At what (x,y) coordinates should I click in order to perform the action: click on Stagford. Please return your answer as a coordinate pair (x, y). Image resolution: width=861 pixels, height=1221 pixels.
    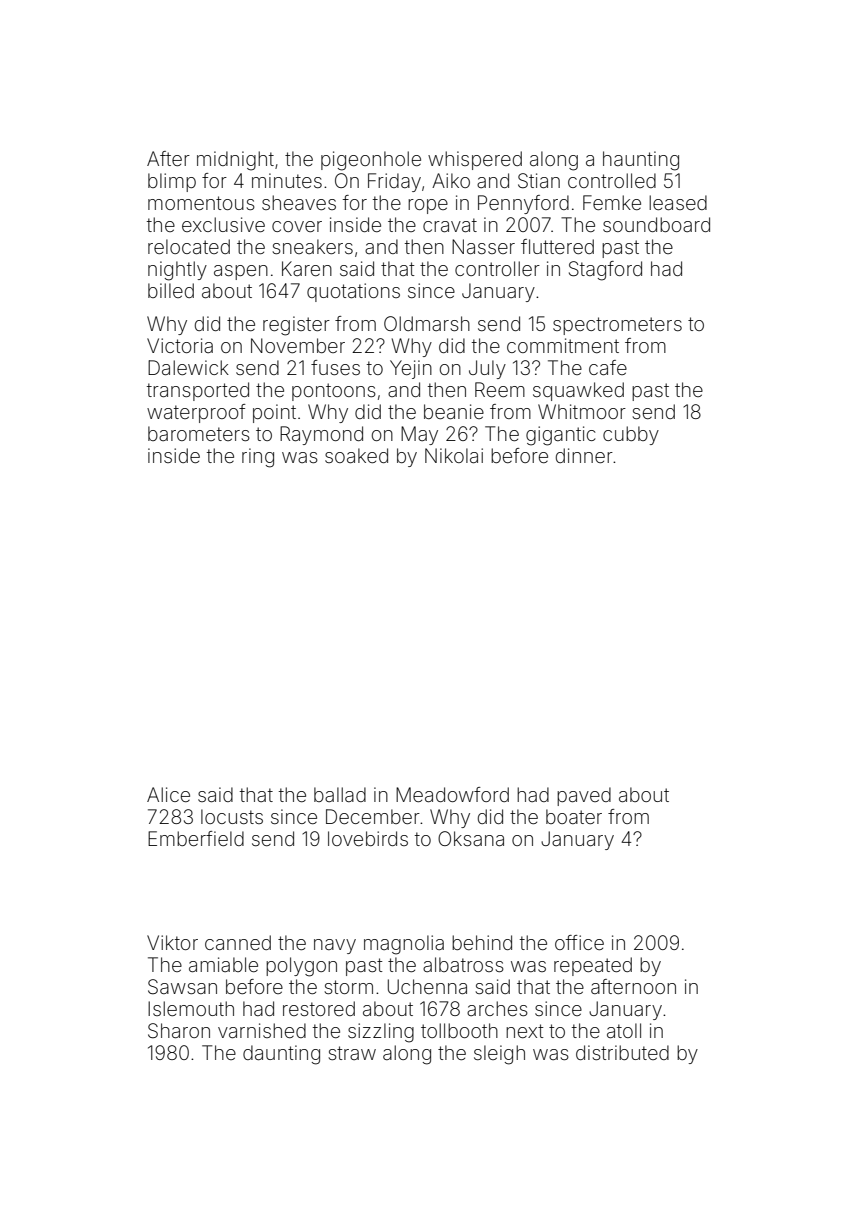
    Looking at the image, I should click on (605, 271).
